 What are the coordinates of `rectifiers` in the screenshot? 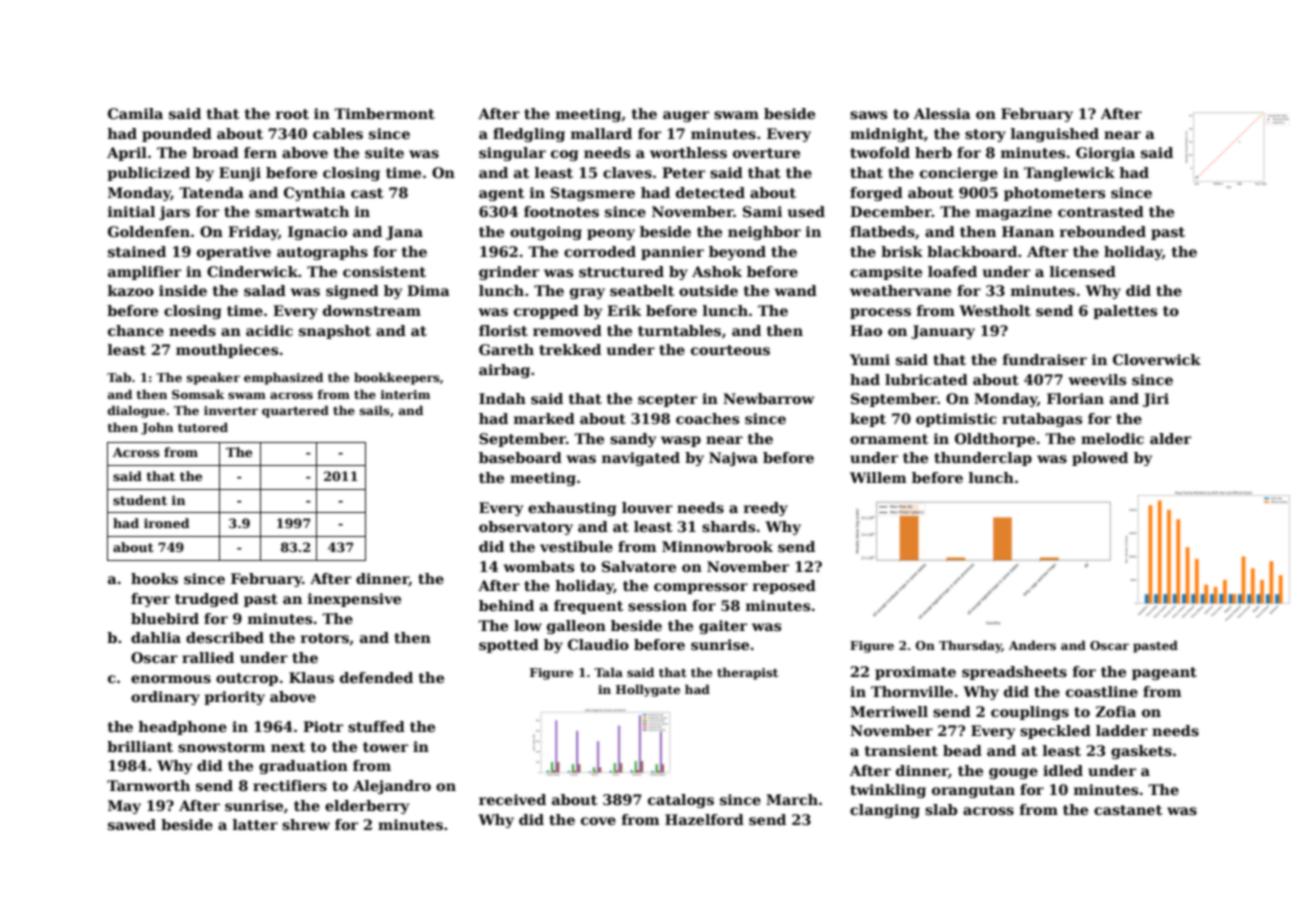 It's located at (290, 785).
